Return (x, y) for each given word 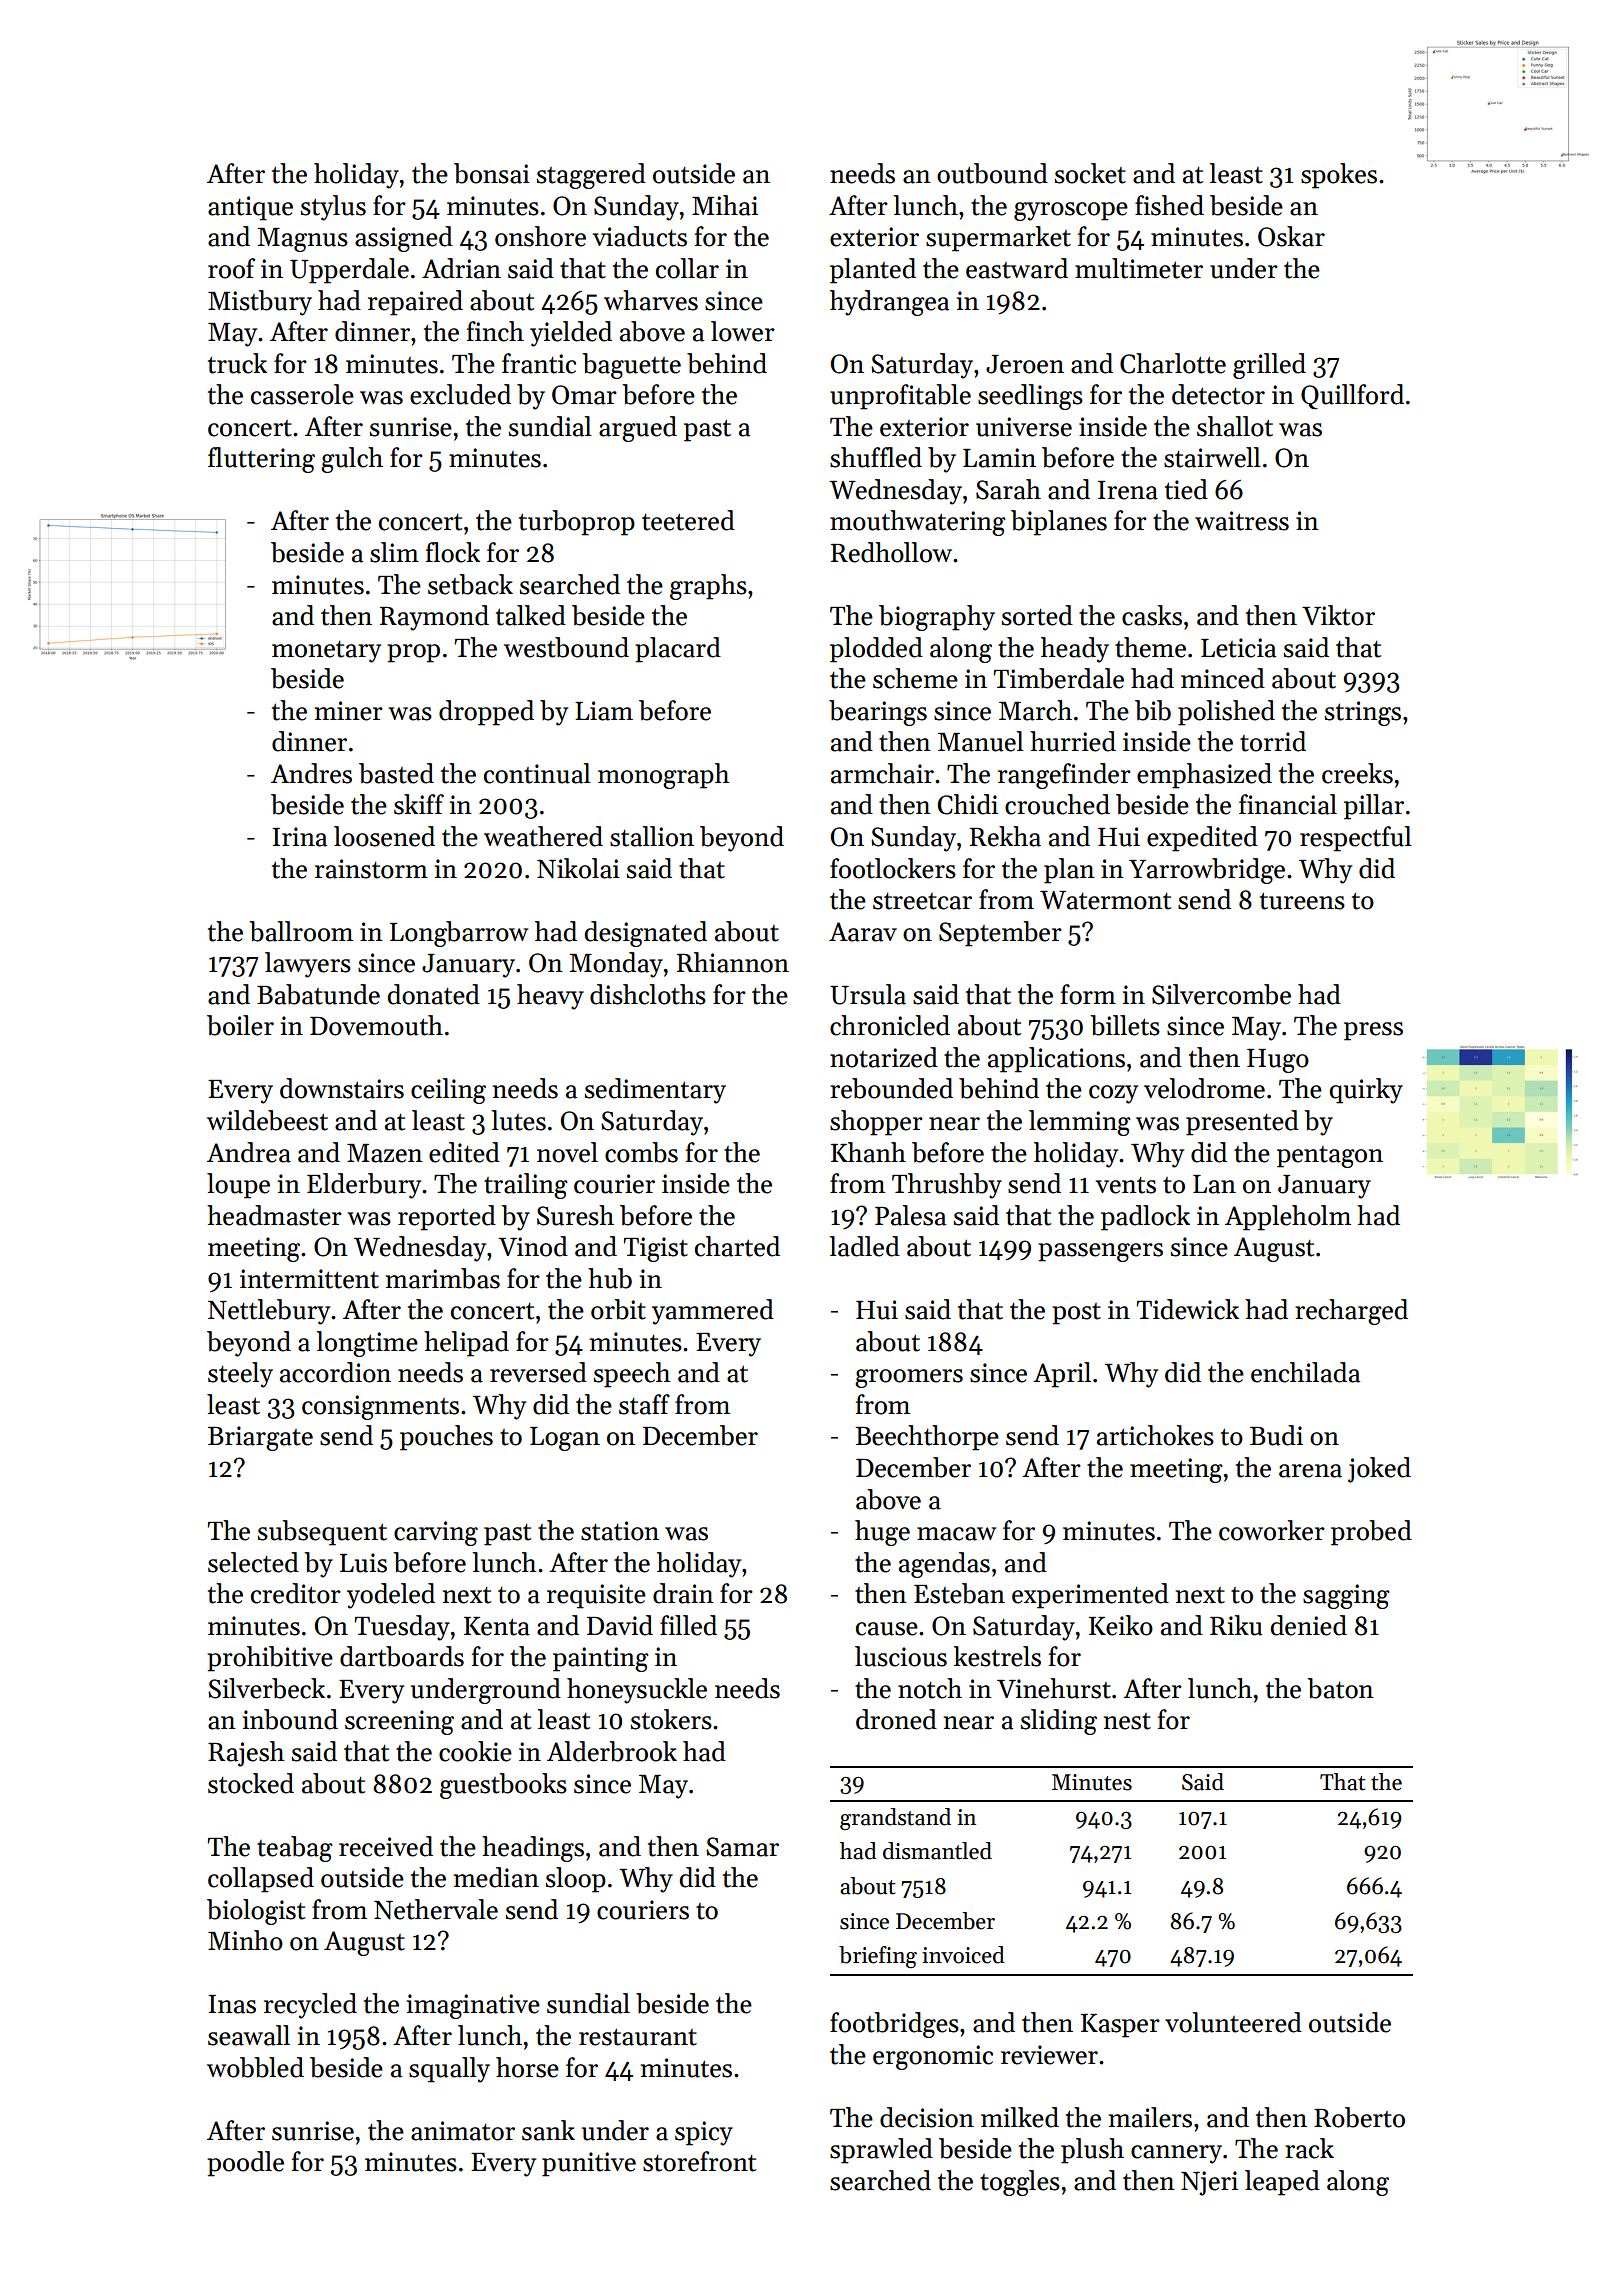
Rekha (1005, 836)
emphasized (1204, 776)
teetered (688, 520)
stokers (671, 1719)
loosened (384, 836)
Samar (742, 1847)
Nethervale (436, 1909)
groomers (909, 1378)
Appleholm (1288, 1218)
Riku (1236, 1625)
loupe (238, 1186)
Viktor (1338, 615)
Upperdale (349, 271)
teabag (295, 1849)
